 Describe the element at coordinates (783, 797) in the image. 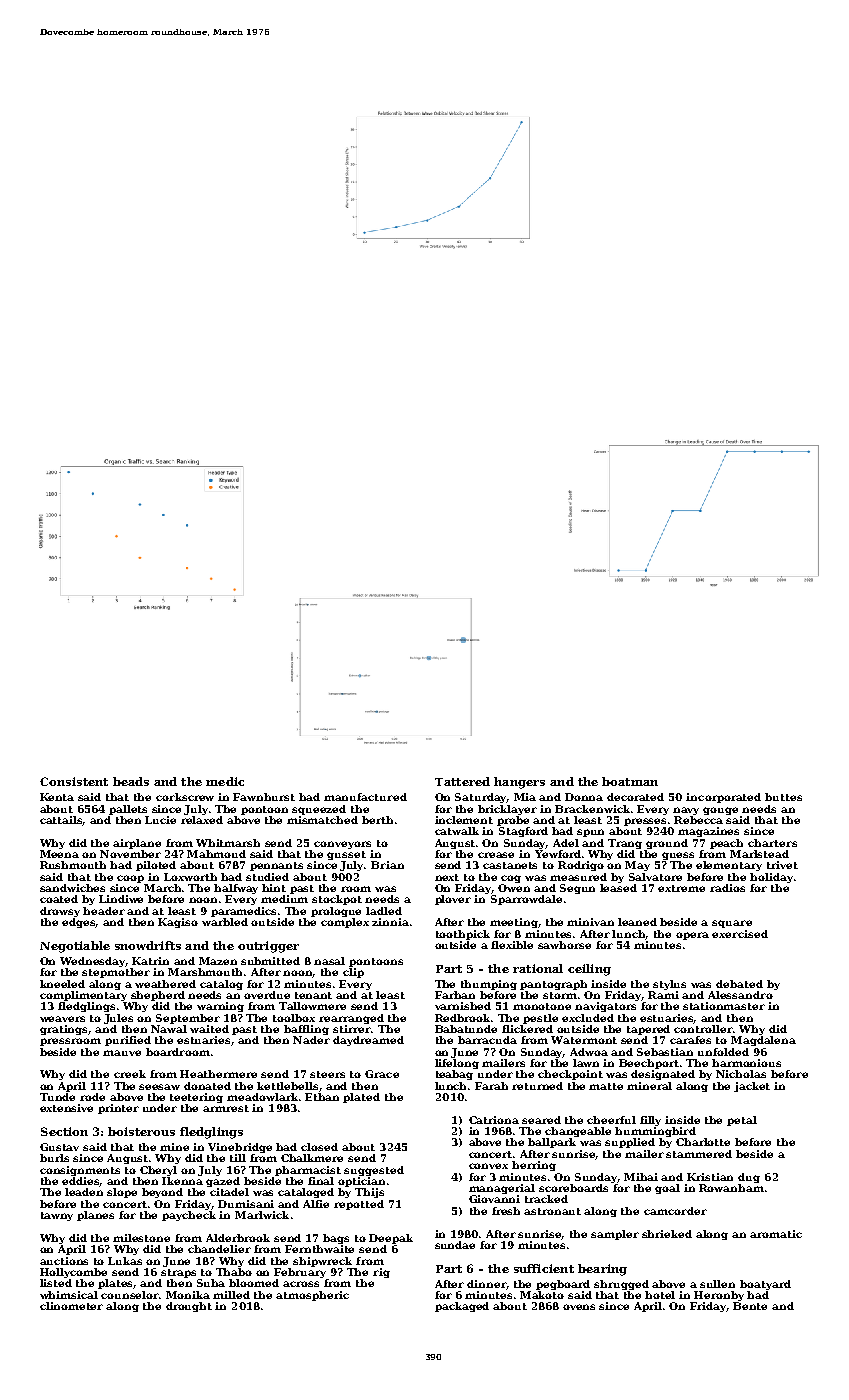

I see `buttes` at that location.
